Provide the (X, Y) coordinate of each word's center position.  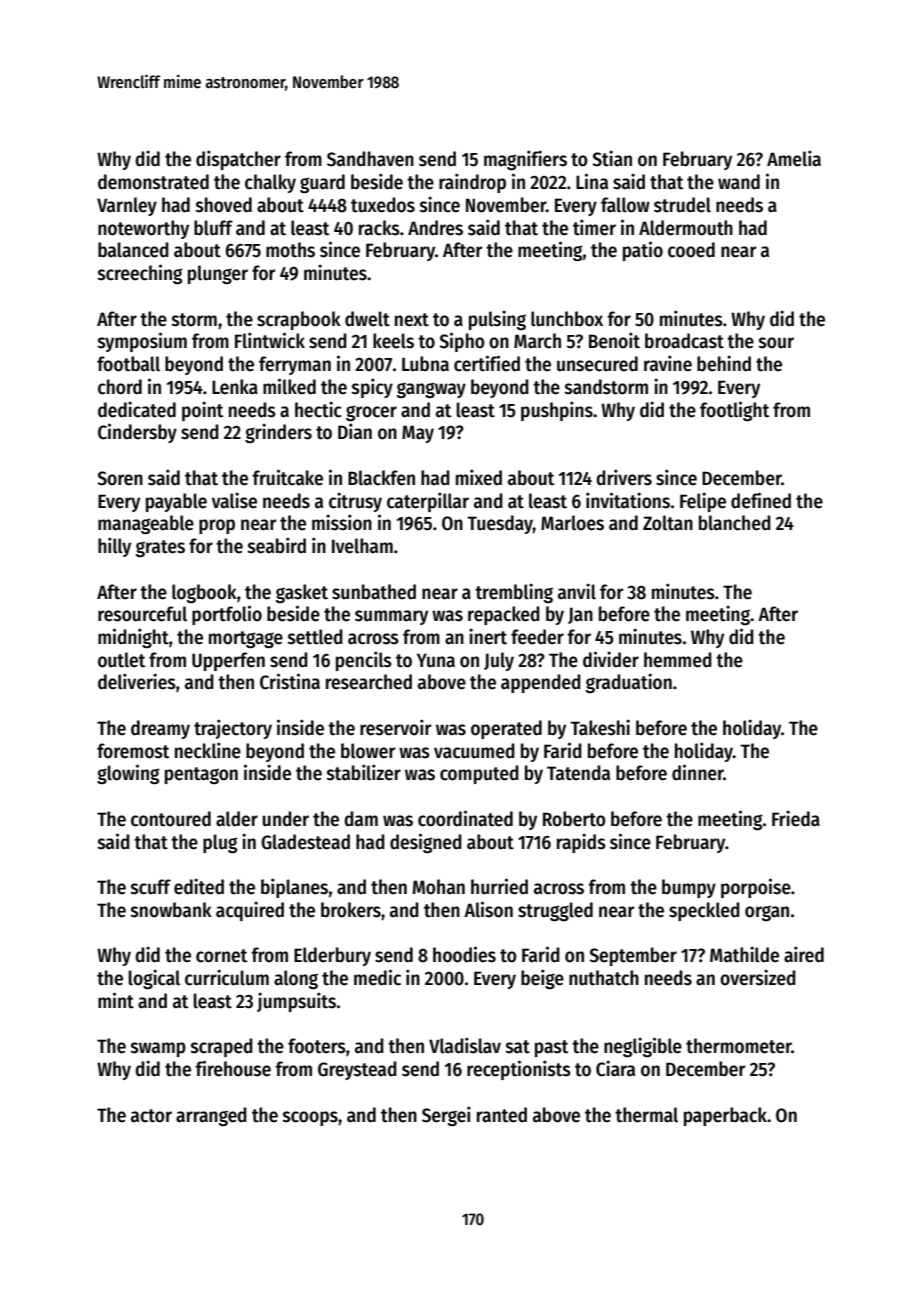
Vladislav (465, 1045)
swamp (158, 1049)
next (412, 320)
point (202, 411)
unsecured (597, 364)
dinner (698, 772)
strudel (682, 205)
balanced (133, 250)
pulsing (497, 320)
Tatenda (578, 773)
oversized (758, 977)
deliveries (137, 681)
